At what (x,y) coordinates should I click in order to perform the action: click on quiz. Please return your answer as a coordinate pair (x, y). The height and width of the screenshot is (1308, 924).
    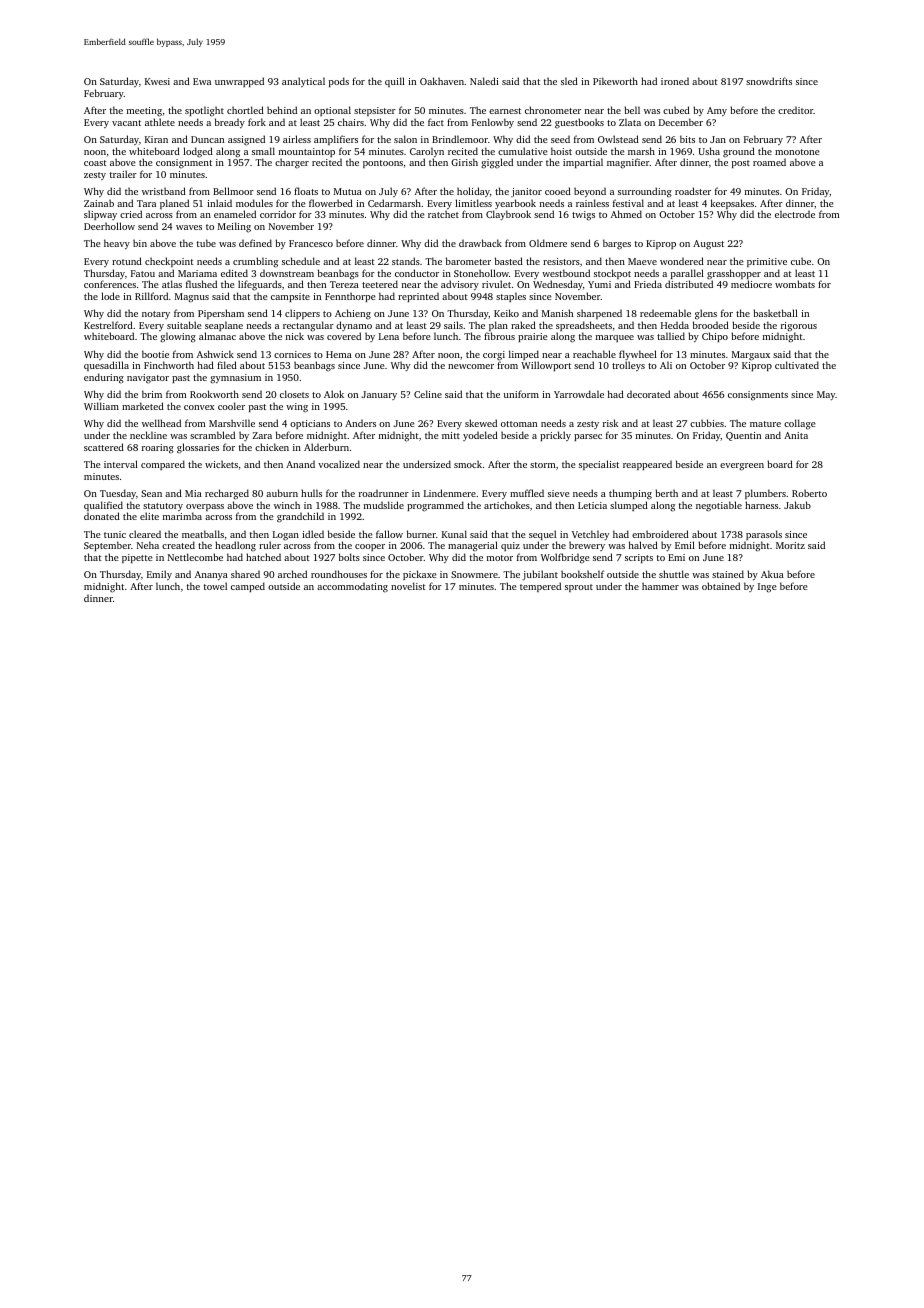
    Looking at the image, I should click on (510, 546).
